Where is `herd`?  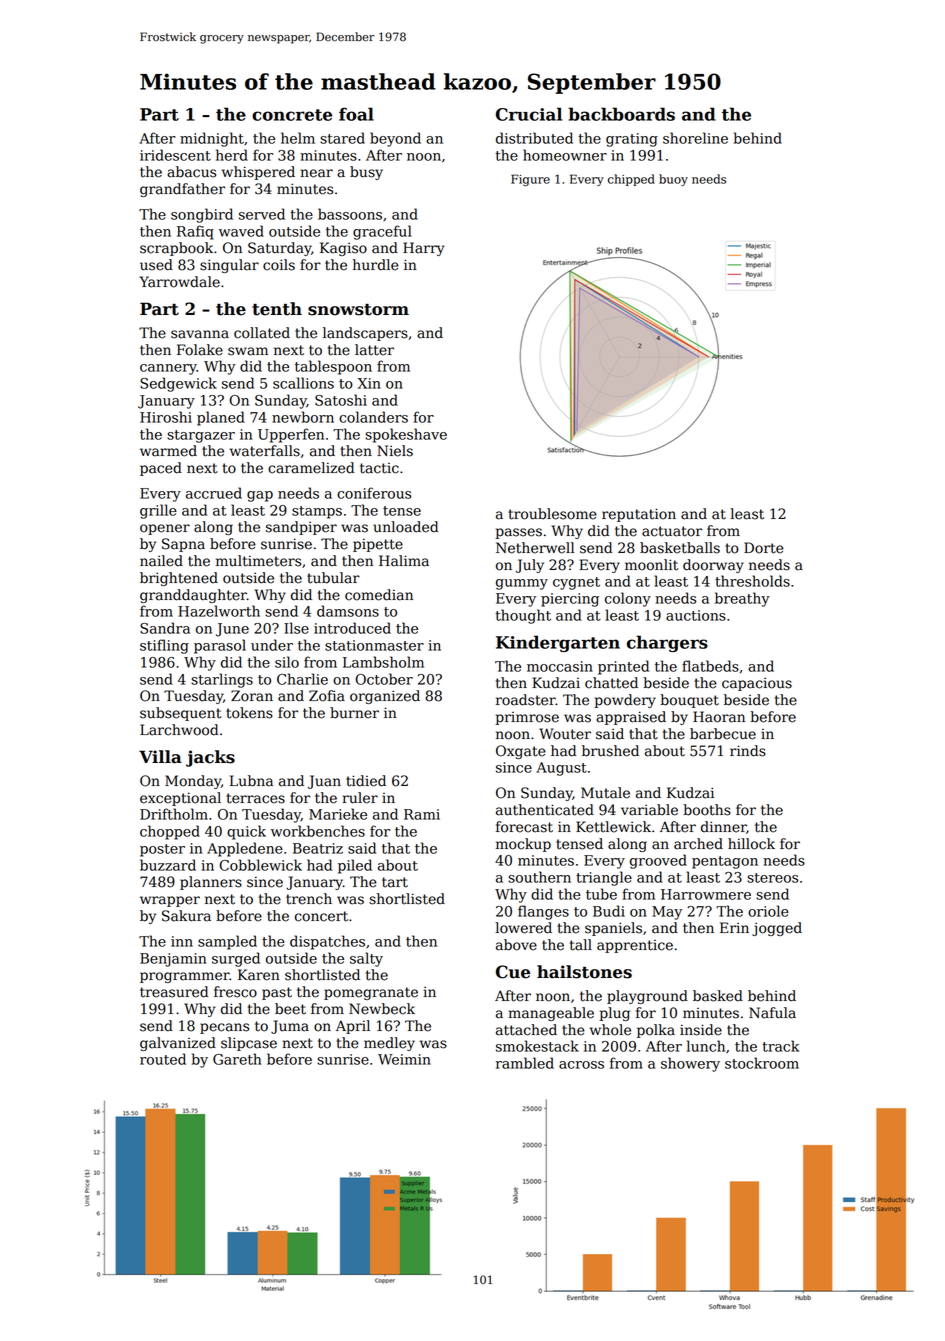 herd is located at coordinates (232, 155).
